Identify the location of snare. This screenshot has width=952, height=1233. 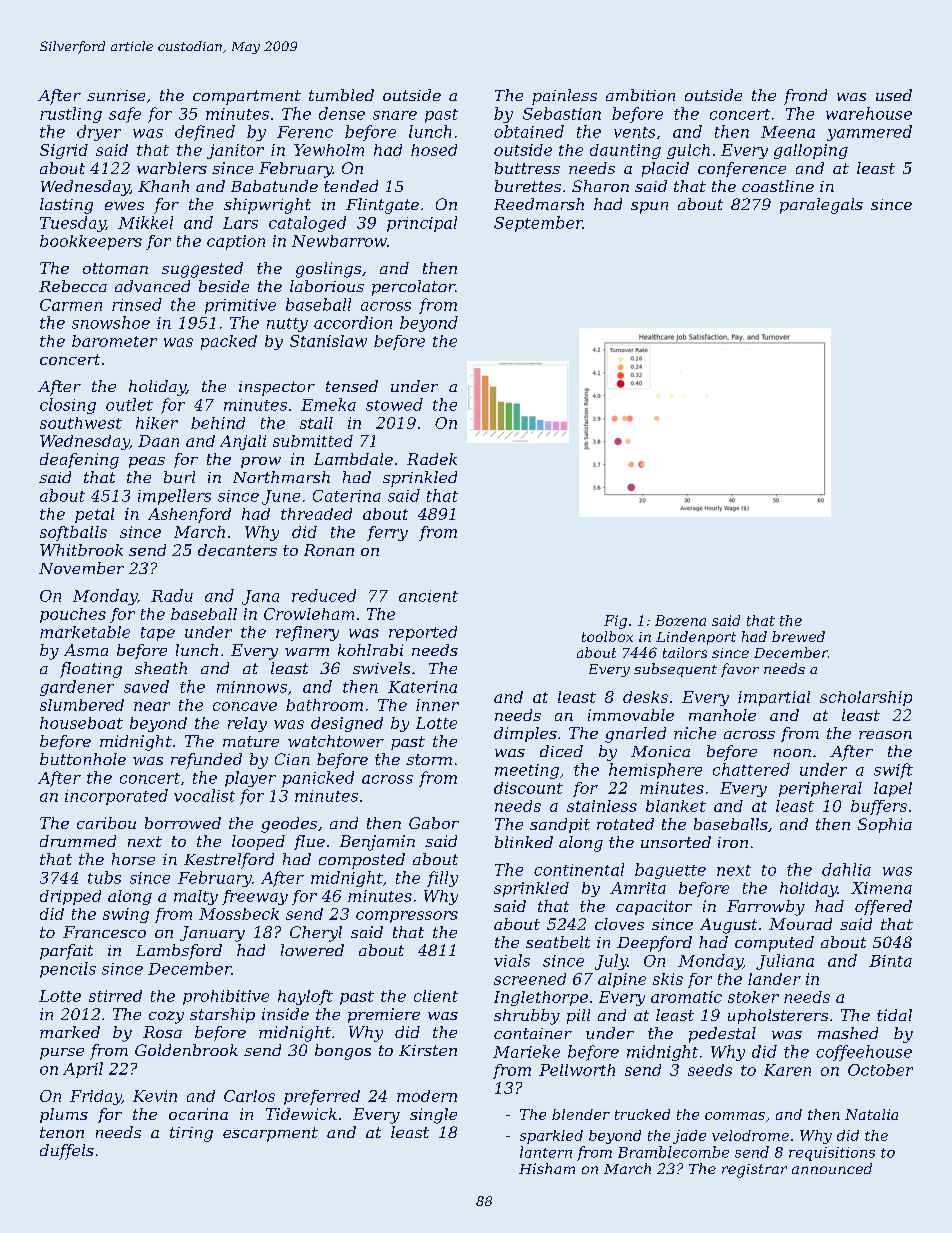
(395, 115).
